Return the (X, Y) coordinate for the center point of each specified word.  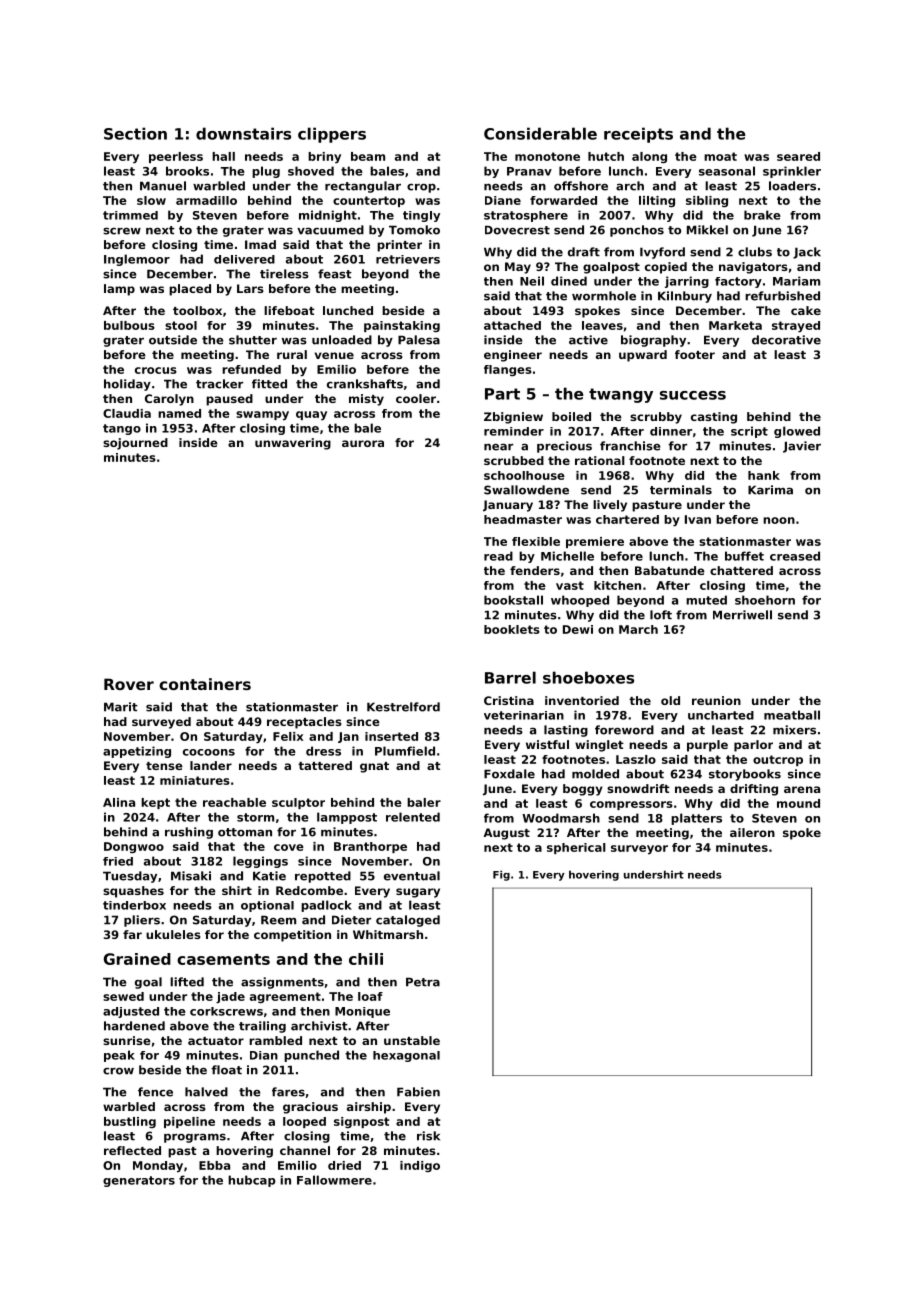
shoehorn (765, 600)
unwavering (293, 444)
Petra (423, 982)
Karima (770, 490)
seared (798, 156)
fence (155, 1092)
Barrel (510, 677)
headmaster (523, 519)
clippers (332, 135)
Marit (121, 707)
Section (135, 133)
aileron (752, 832)
